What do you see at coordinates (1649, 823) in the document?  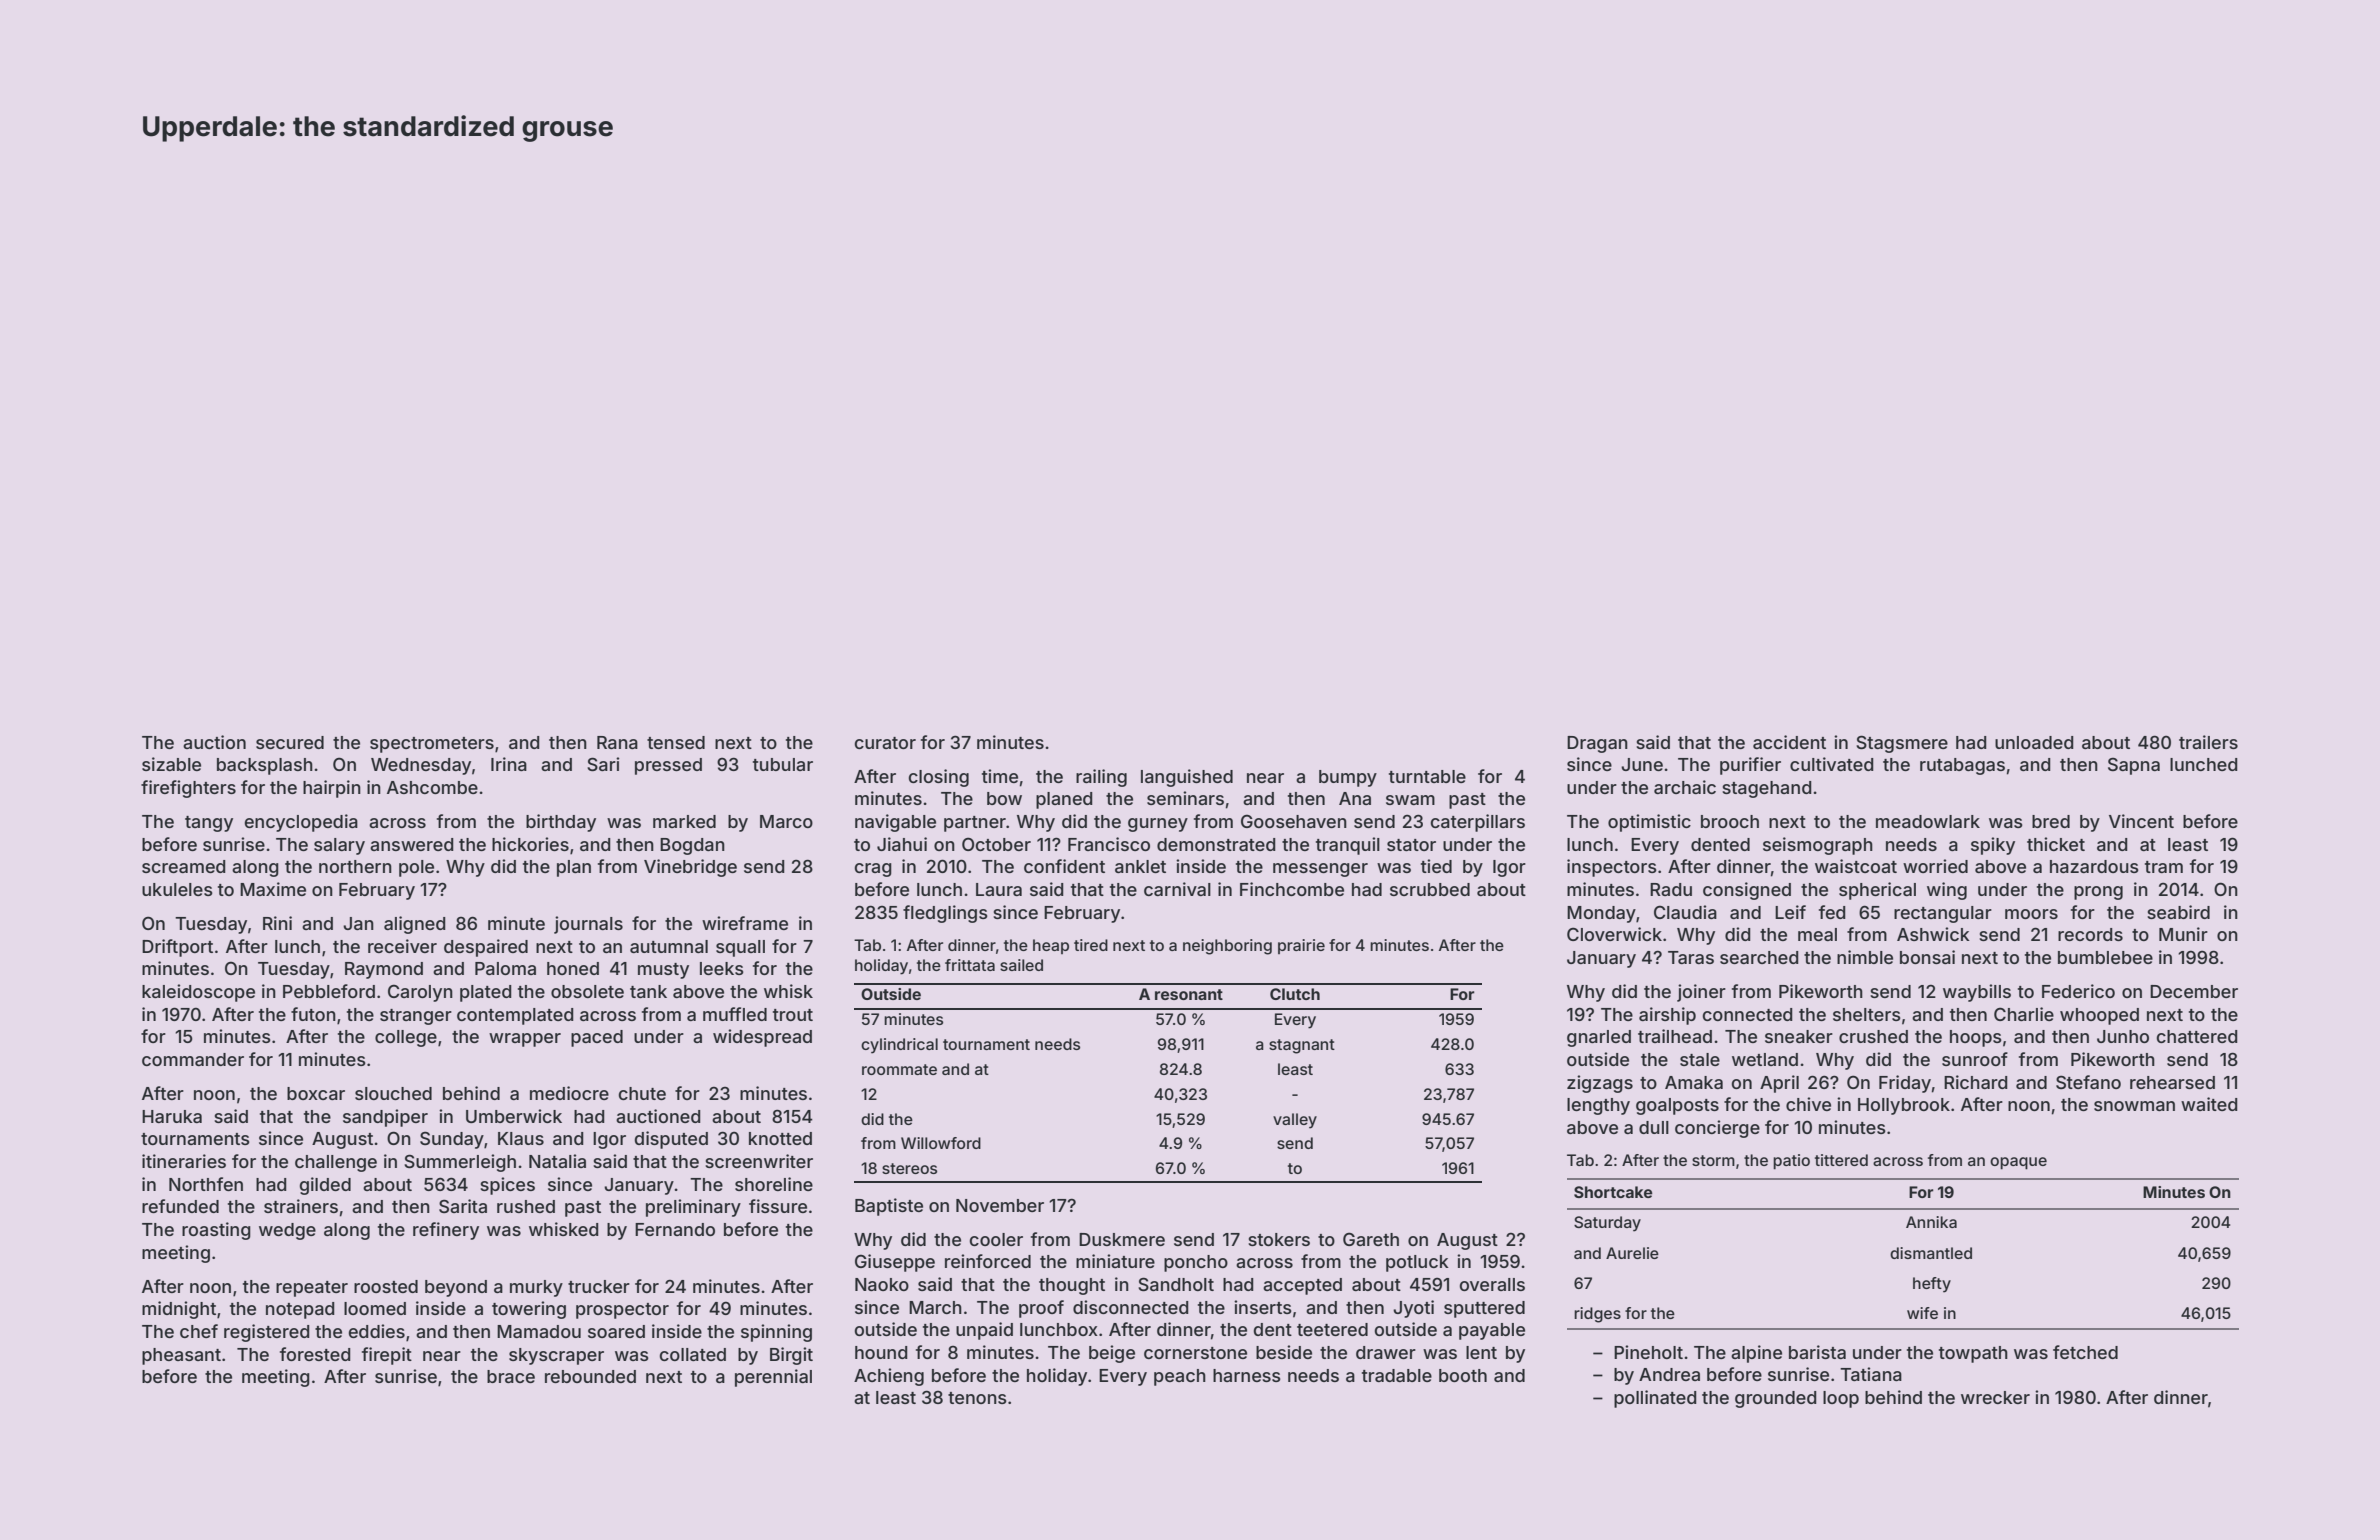 I see `optimistic` at bounding box center [1649, 823].
